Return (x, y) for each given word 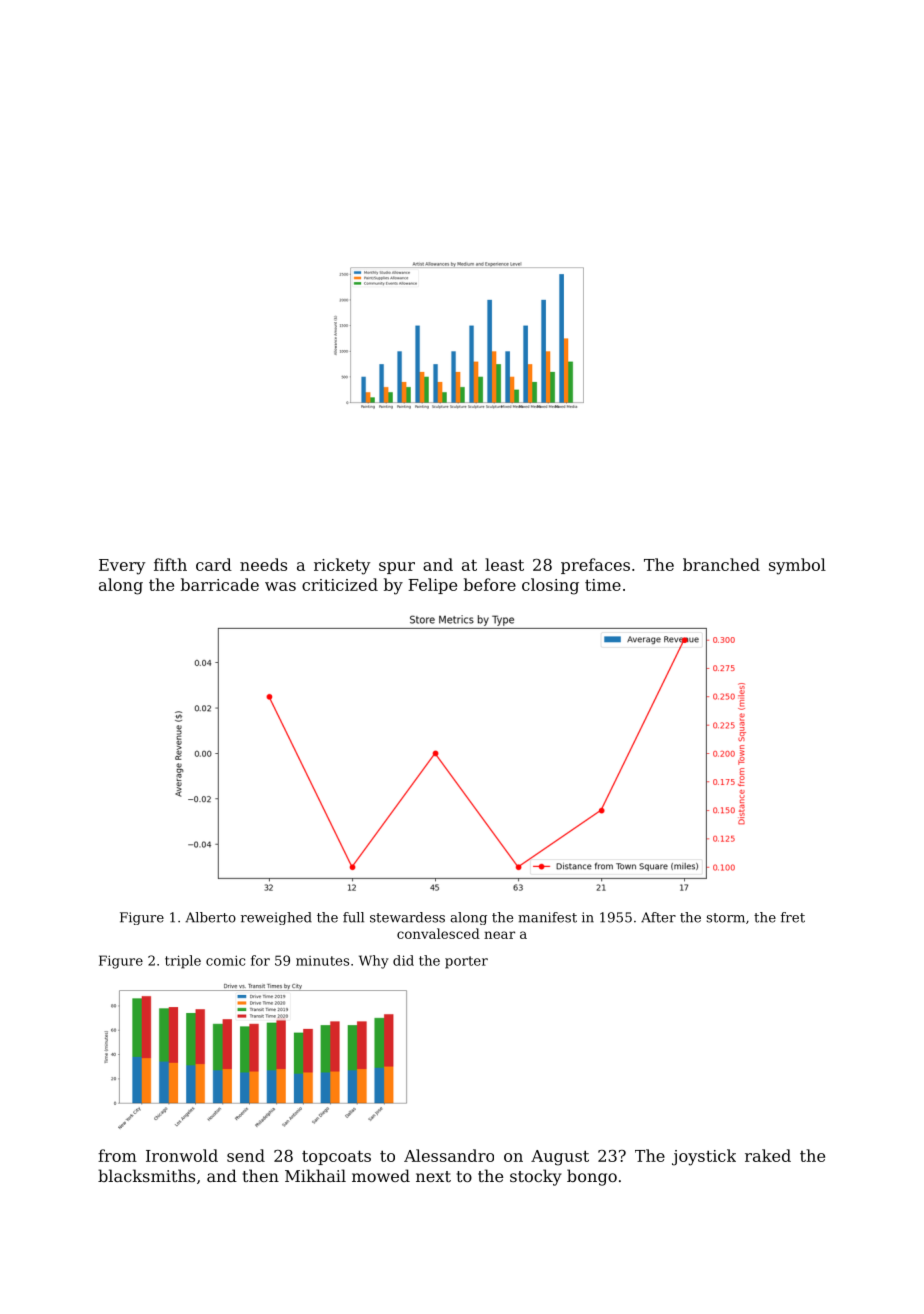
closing (550, 586)
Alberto (210, 917)
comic (225, 960)
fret (793, 917)
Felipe (432, 586)
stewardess (407, 917)
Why (374, 962)
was (280, 586)
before (490, 584)
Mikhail (315, 1175)
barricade (220, 584)
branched (721, 564)
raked (768, 1155)
